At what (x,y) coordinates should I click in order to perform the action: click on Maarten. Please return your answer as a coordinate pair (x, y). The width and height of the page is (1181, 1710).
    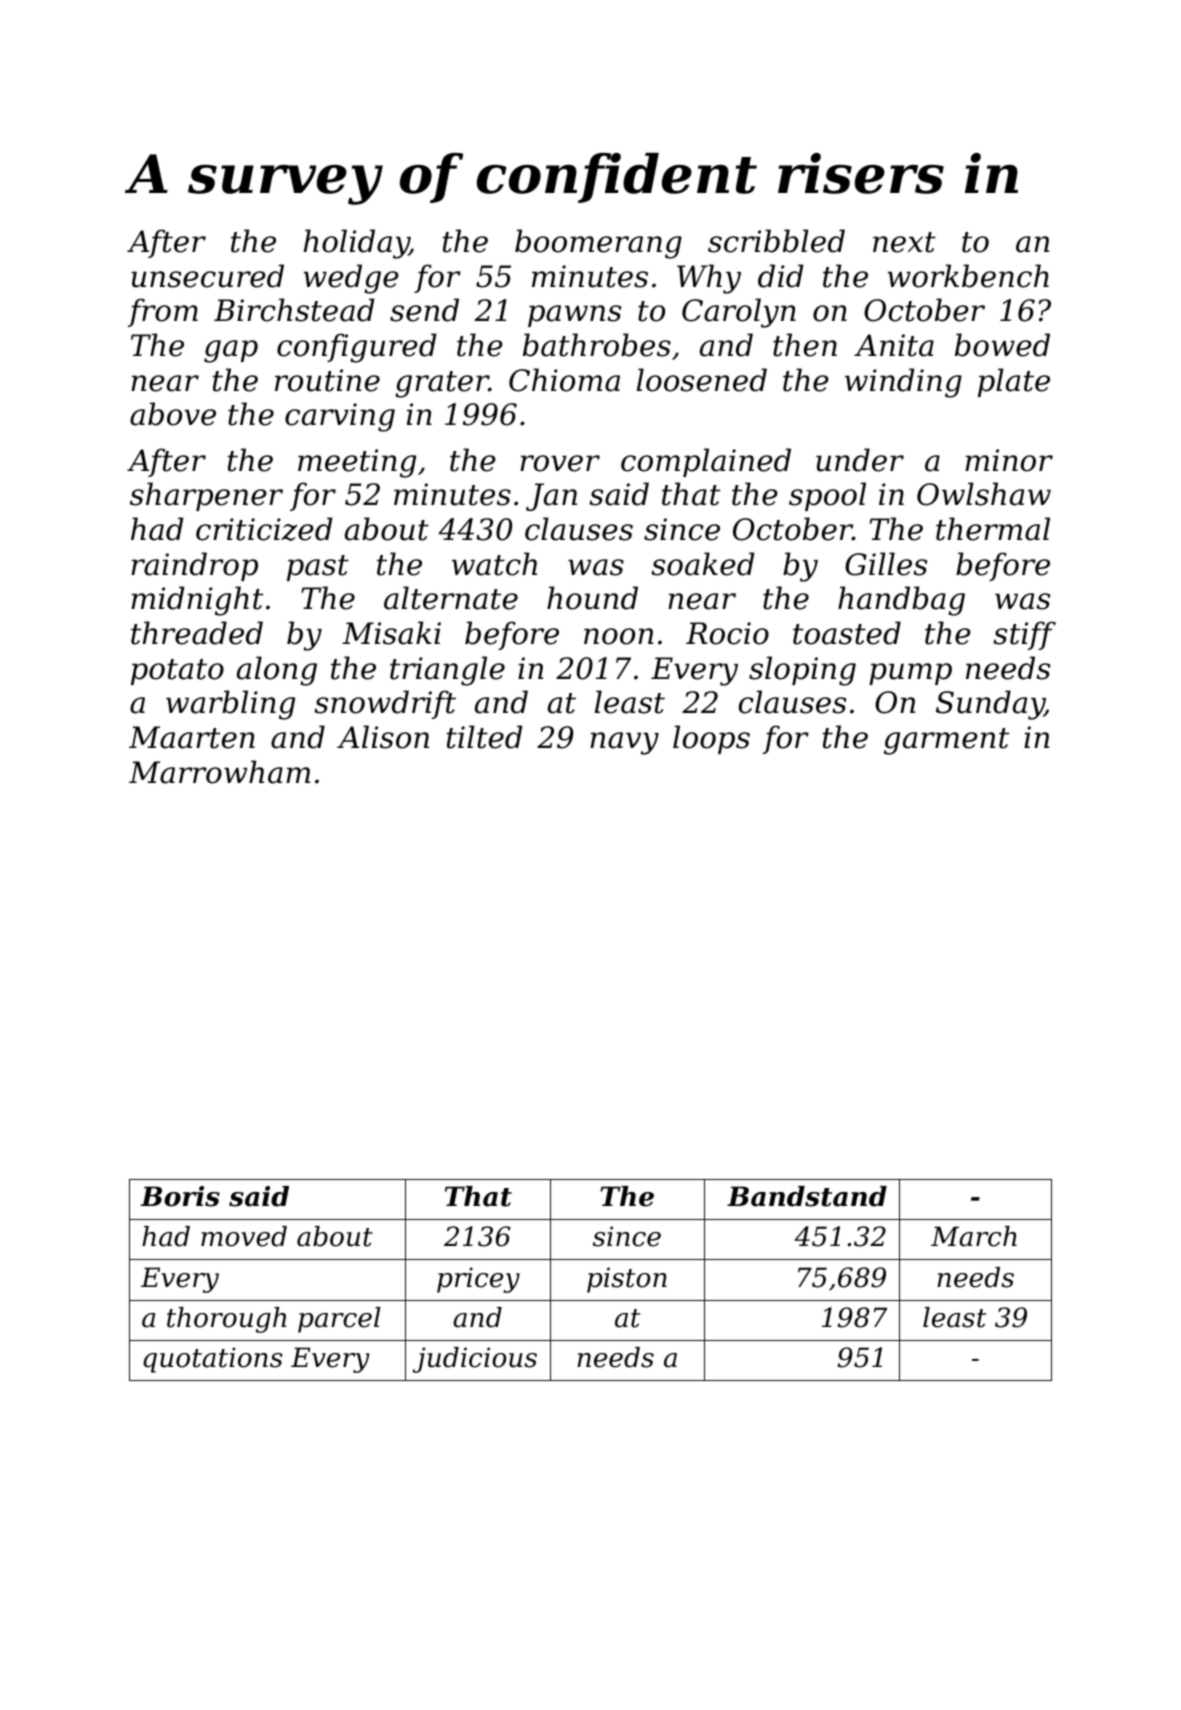
    Looking at the image, I should click on (192, 737).
